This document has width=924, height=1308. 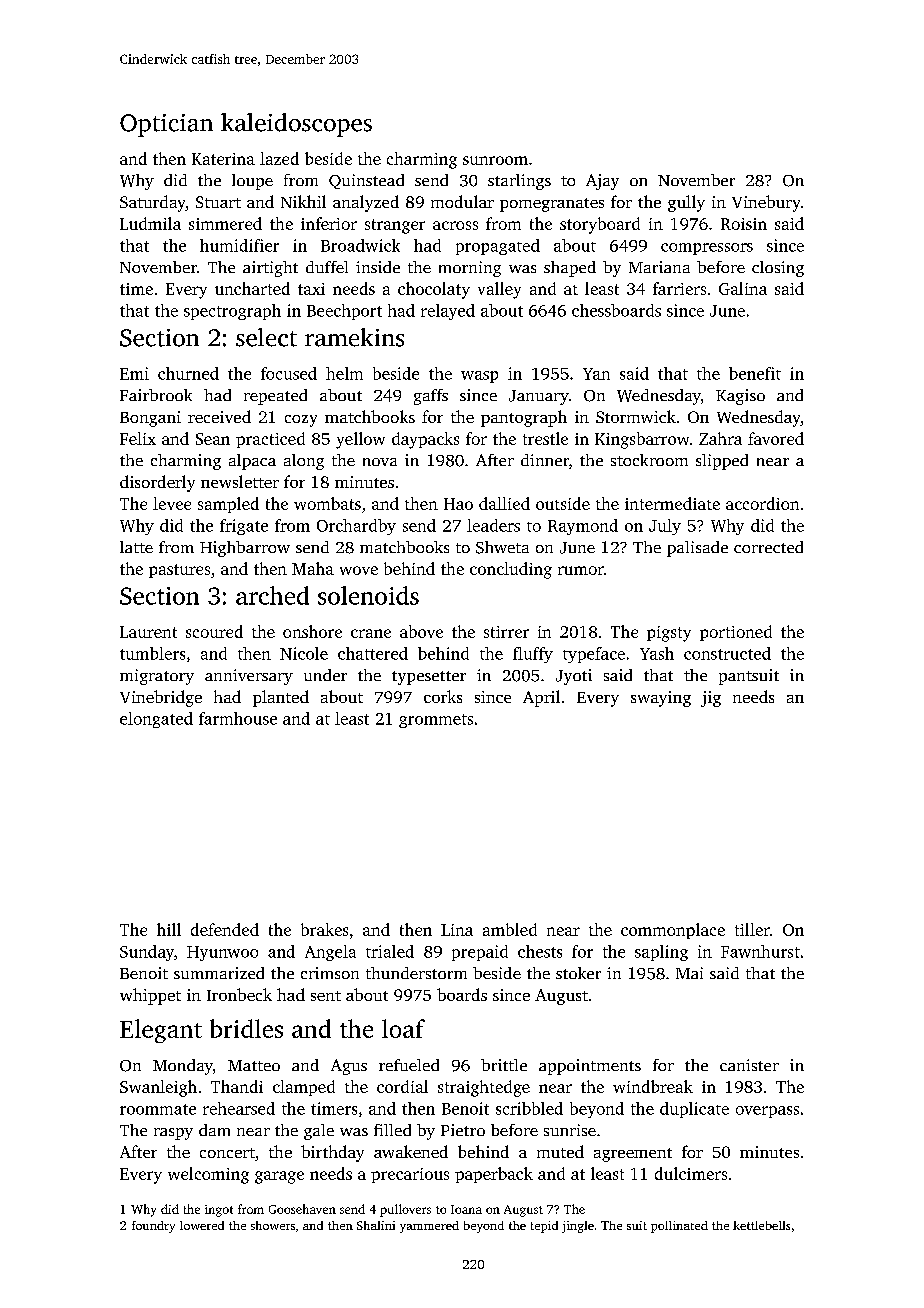 What do you see at coordinates (679, 288) in the document?
I see `farriers` at bounding box center [679, 288].
